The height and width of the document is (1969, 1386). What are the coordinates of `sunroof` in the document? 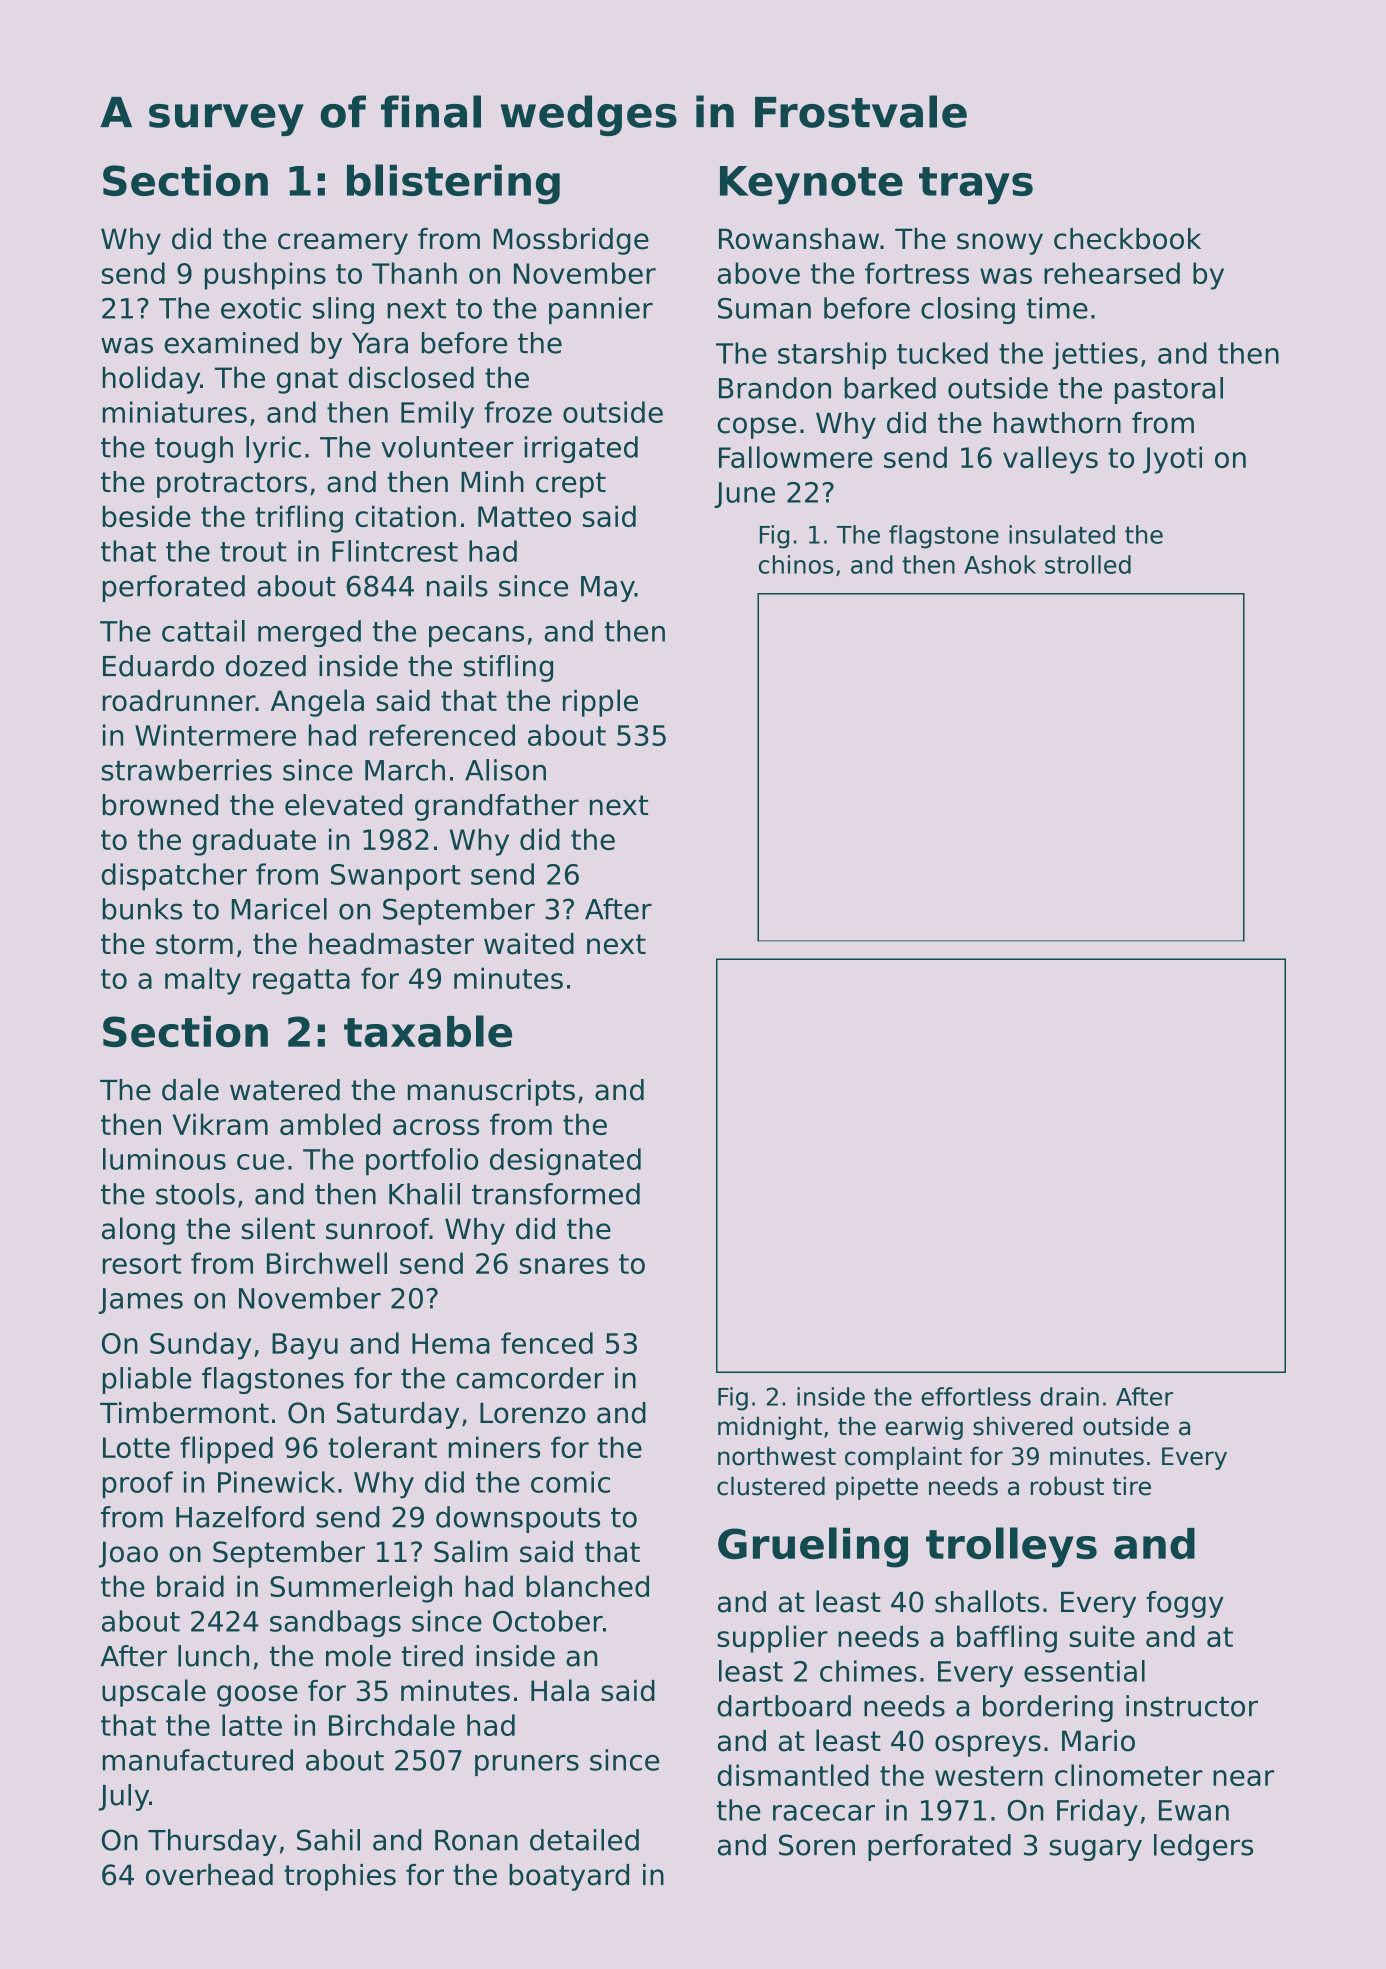 It's located at (377, 1229).
